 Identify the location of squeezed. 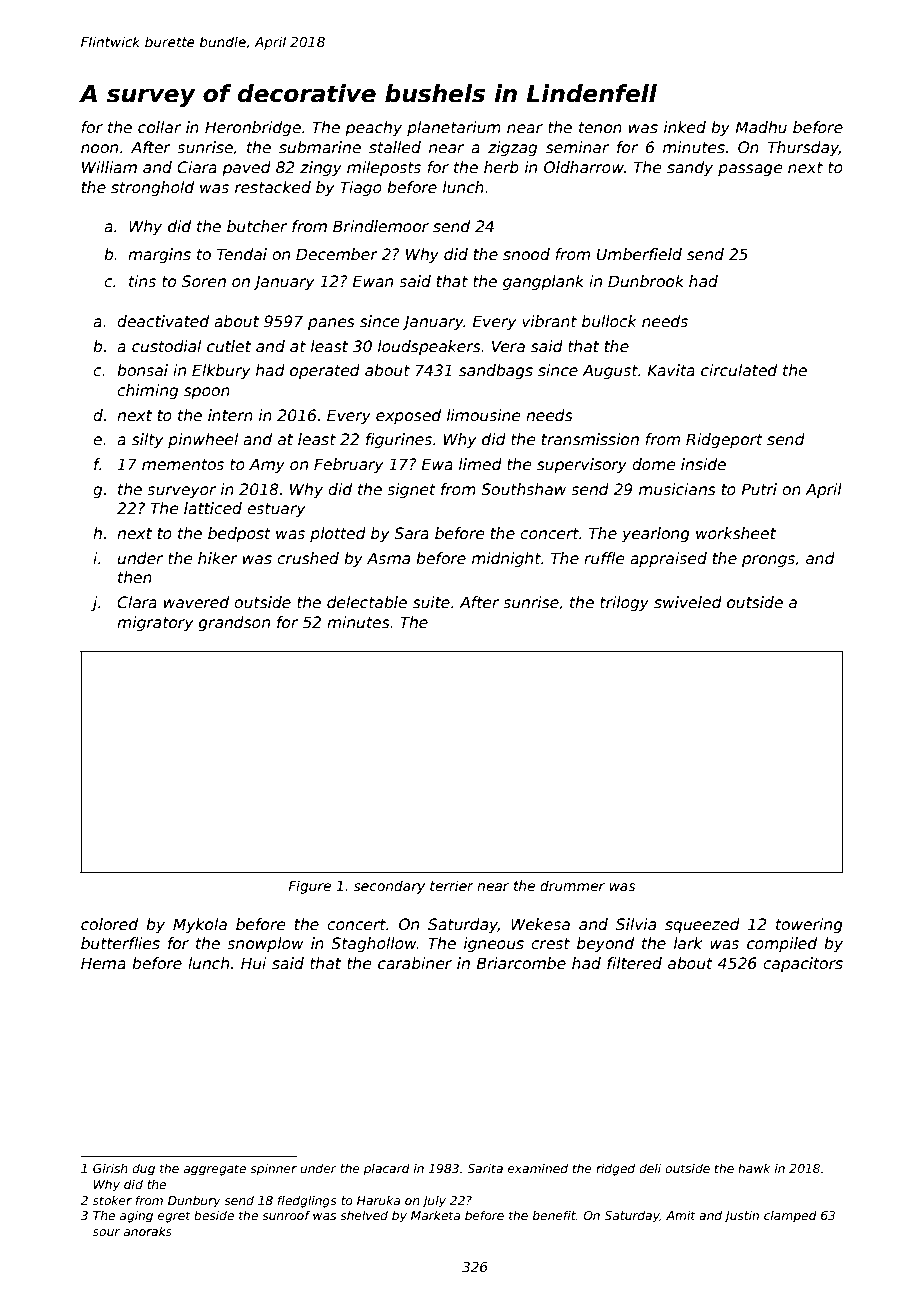
(702, 925).
